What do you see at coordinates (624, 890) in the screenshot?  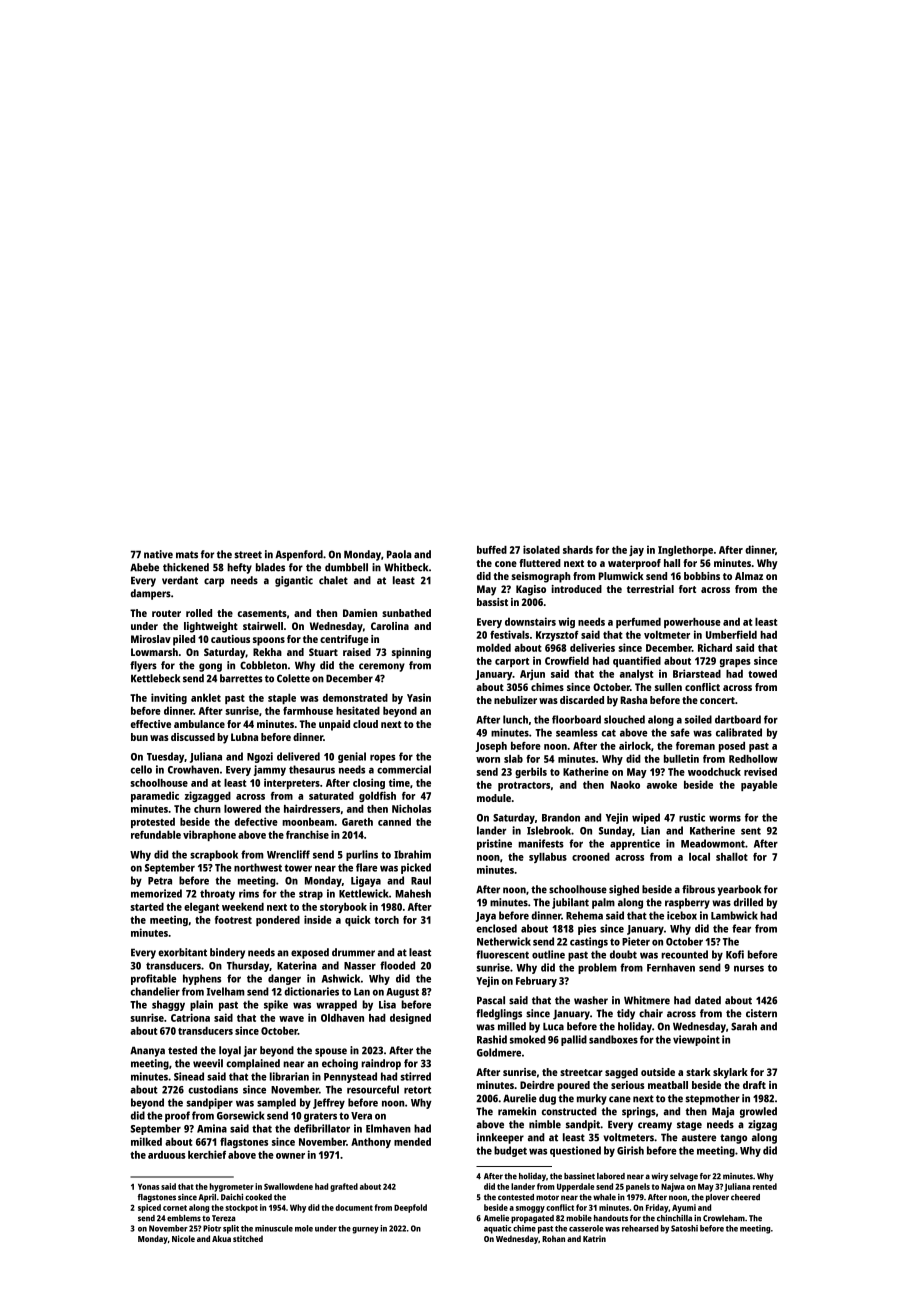 I see `sighed` at bounding box center [624, 890].
